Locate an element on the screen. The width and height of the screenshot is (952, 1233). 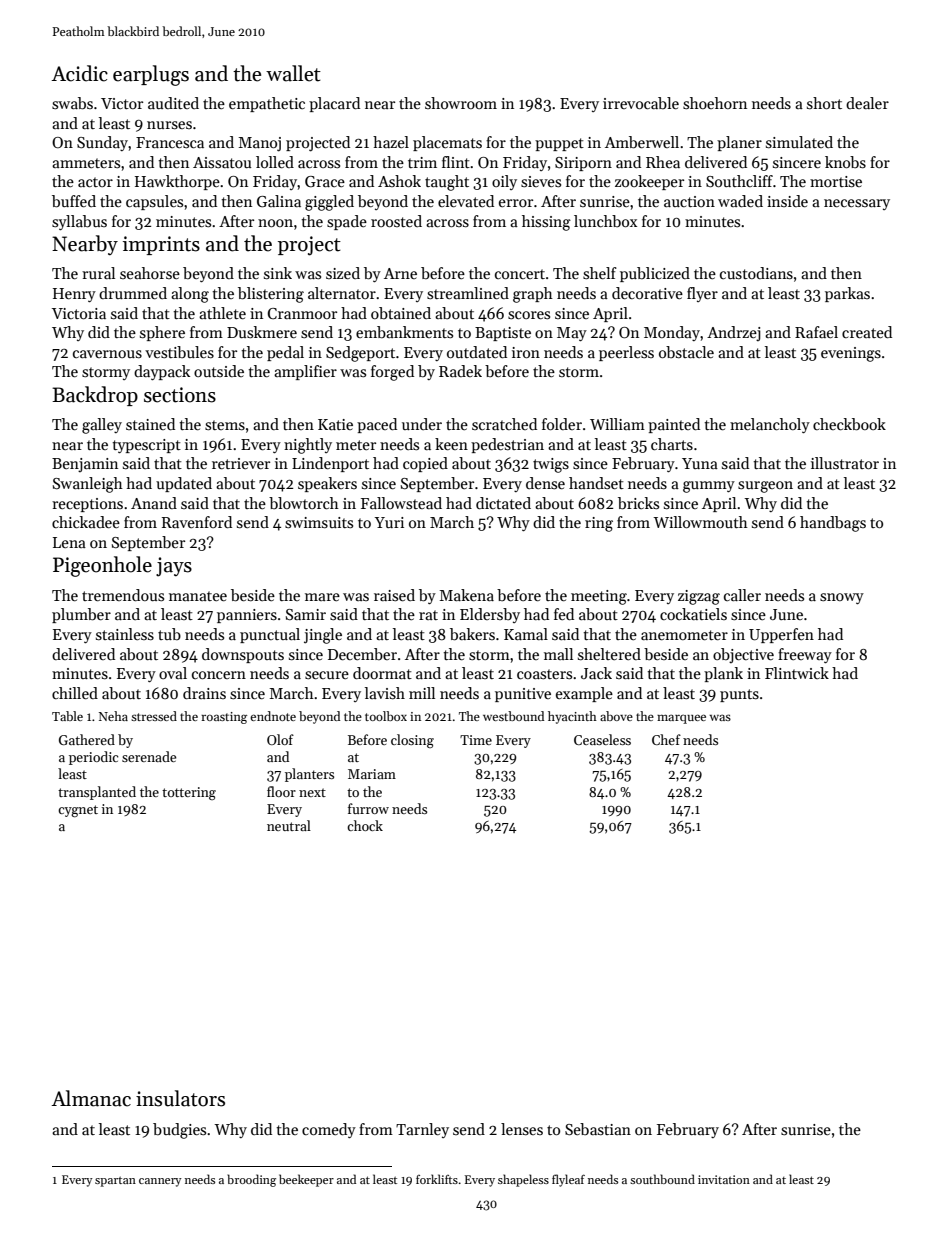
doormat is located at coordinates (382, 673).
